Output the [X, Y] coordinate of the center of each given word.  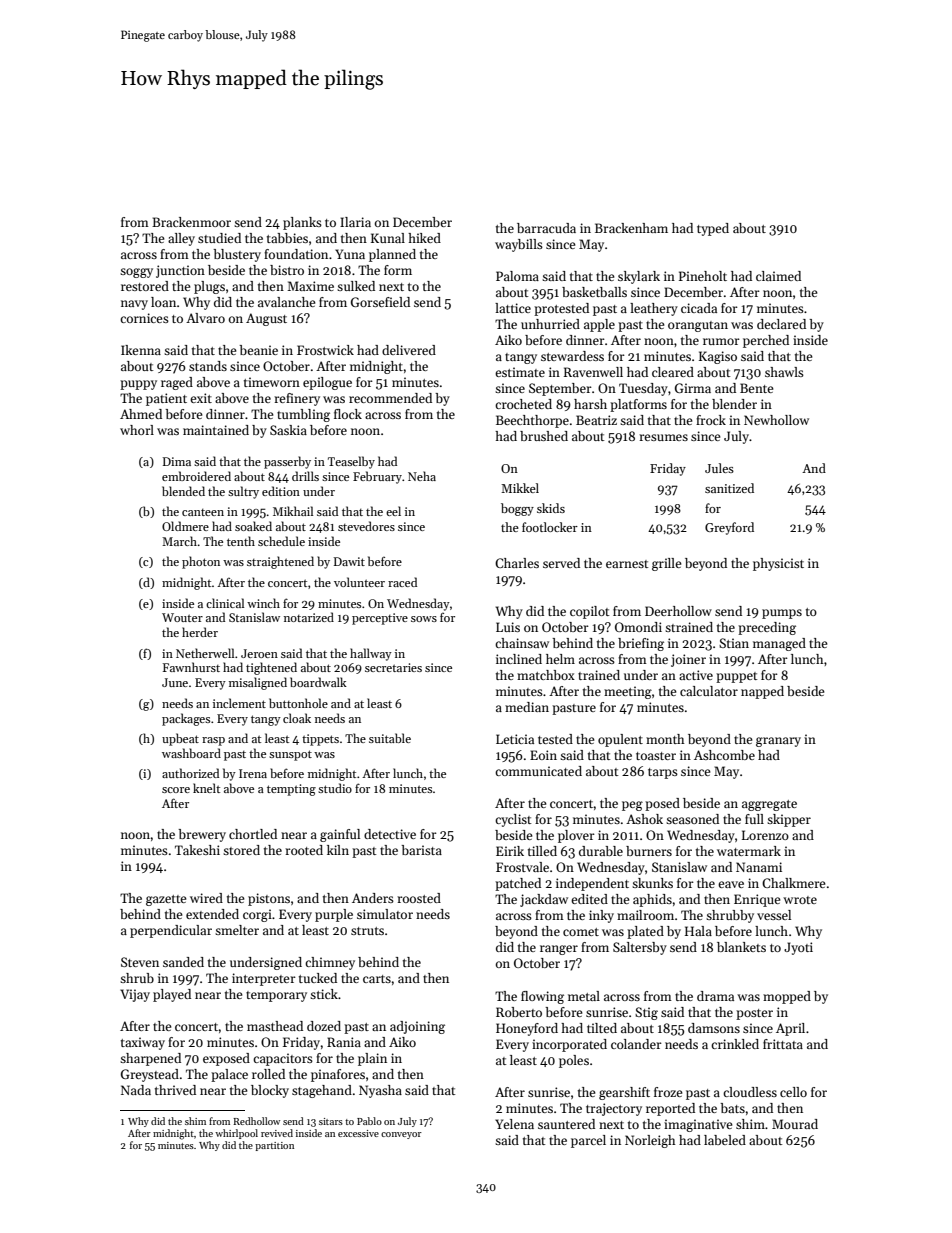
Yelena [514, 1124]
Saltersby [640, 948]
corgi [257, 915]
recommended [390, 398]
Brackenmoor [191, 222]
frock [711, 420]
